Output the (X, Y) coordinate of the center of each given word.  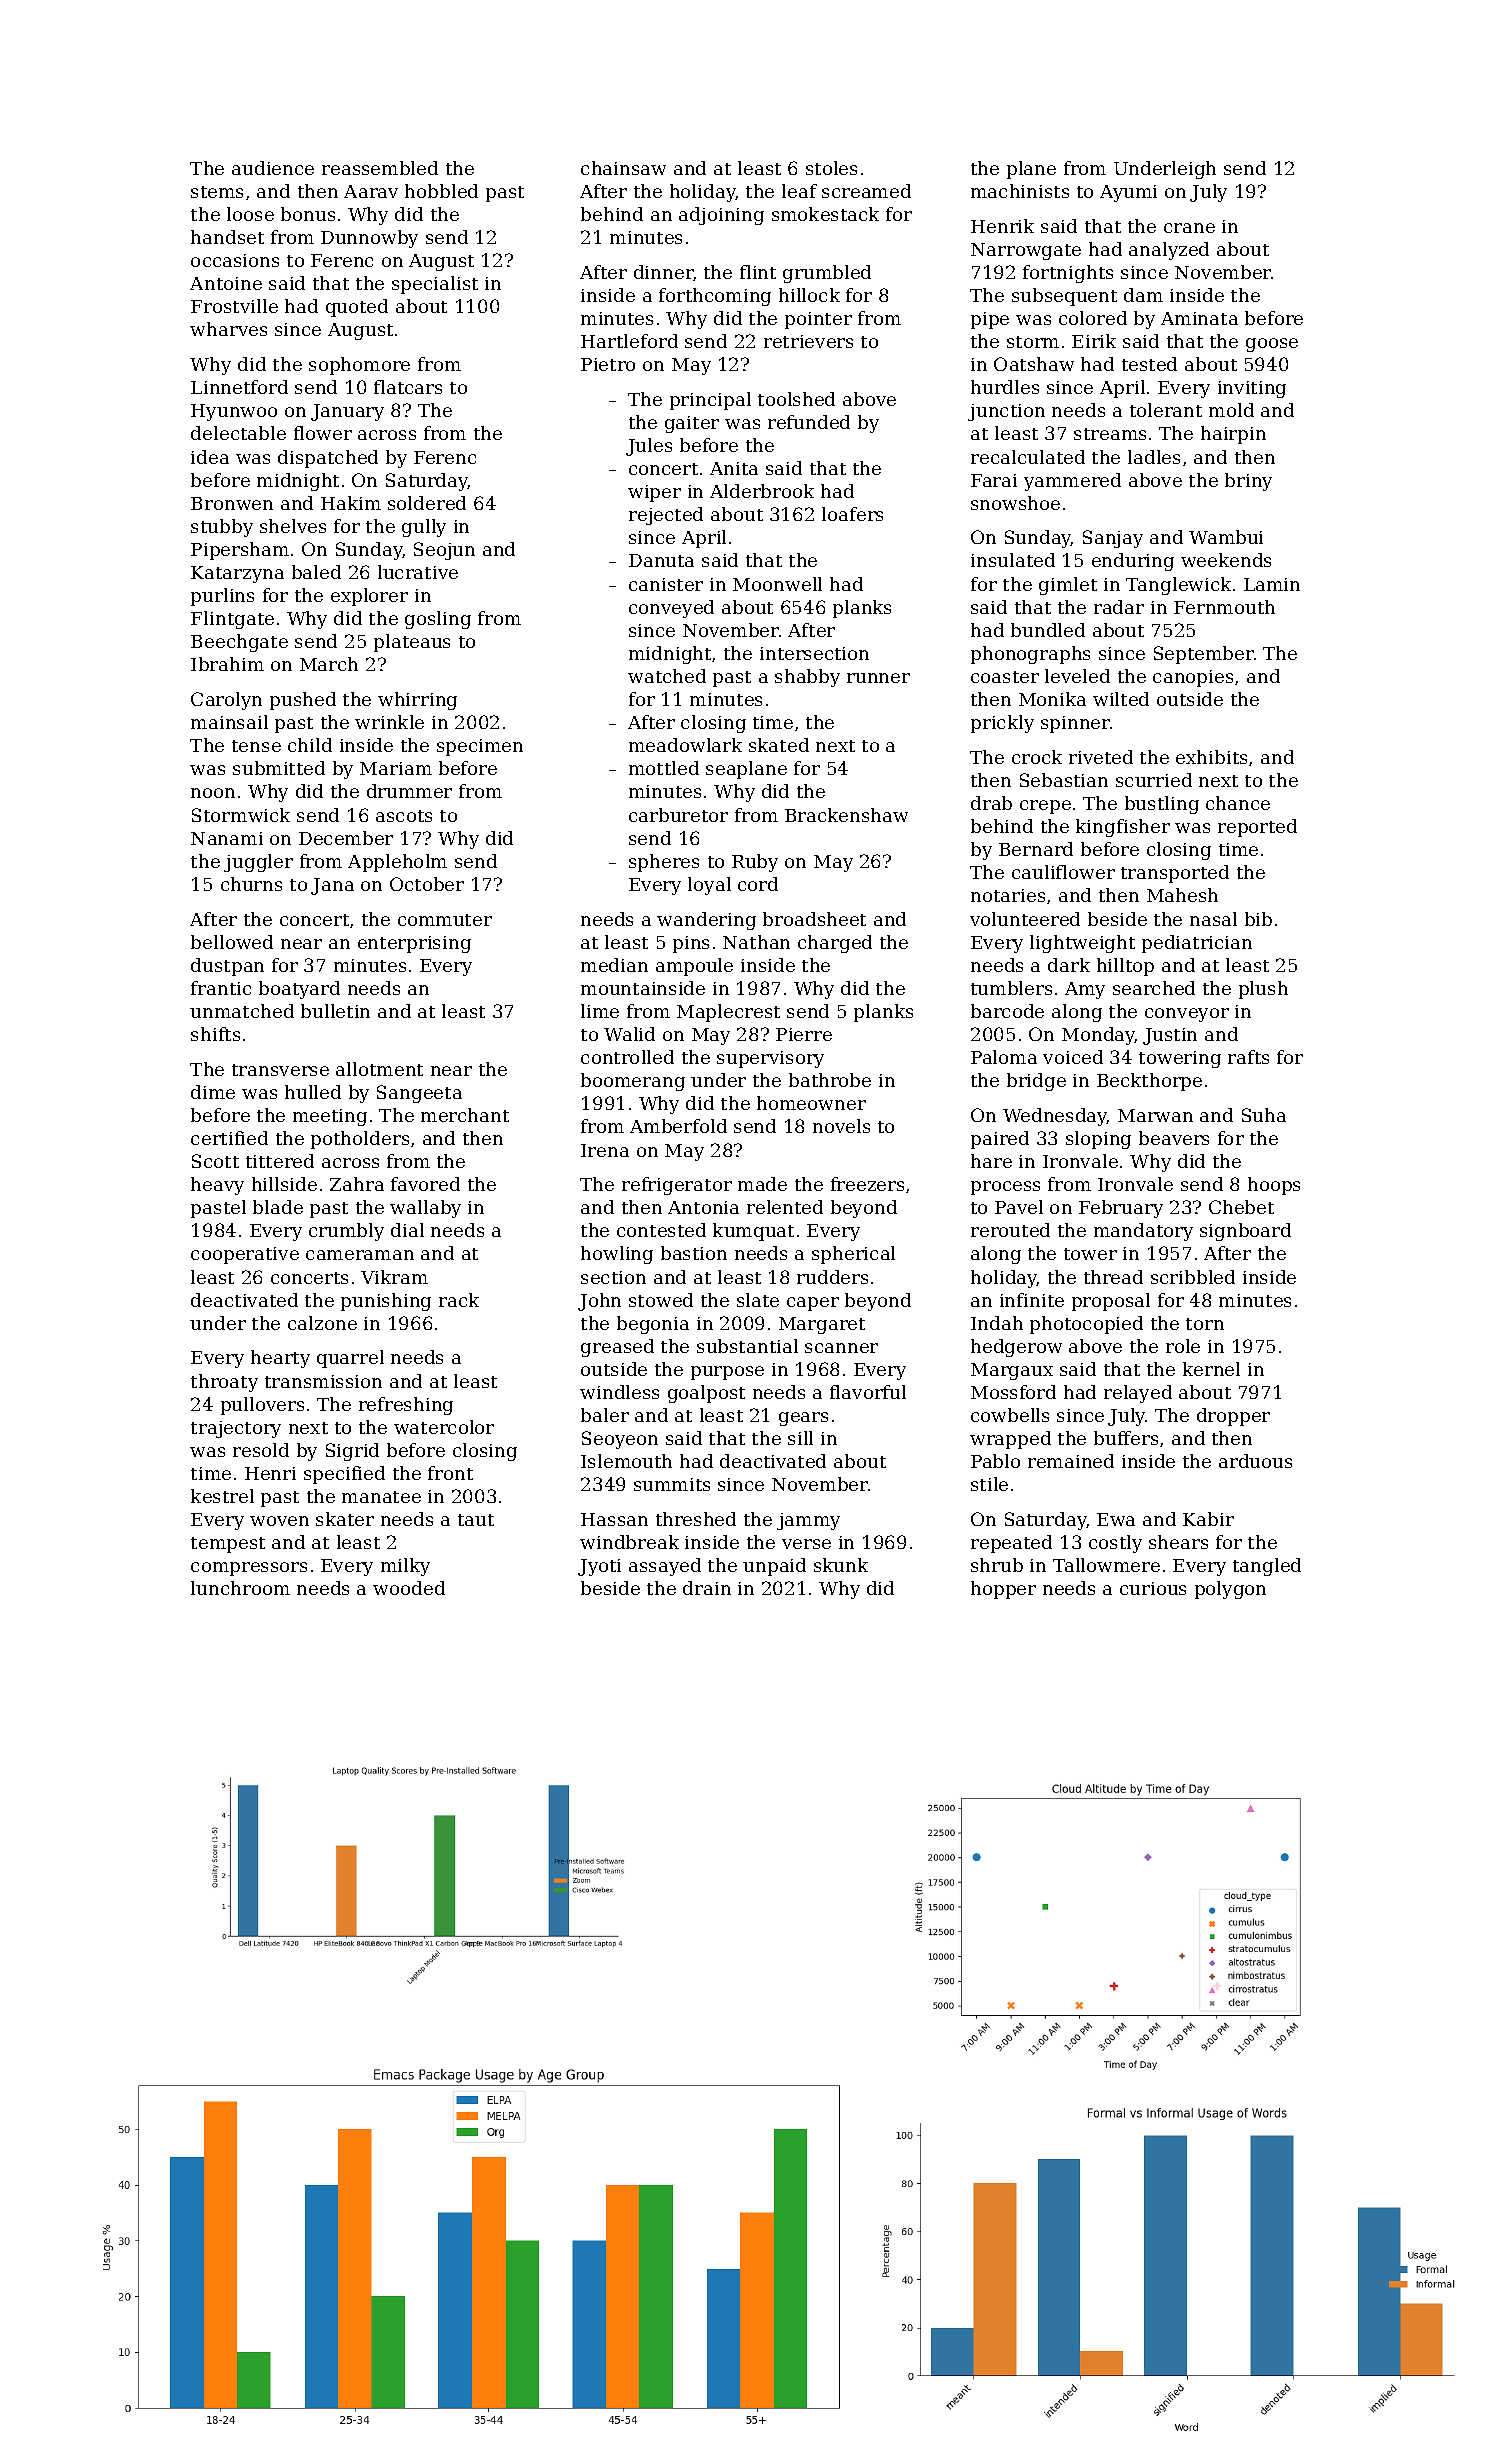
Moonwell (777, 584)
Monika (1052, 699)
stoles (831, 168)
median (614, 965)
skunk (841, 1565)
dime (213, 1092)
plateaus (412, 643)
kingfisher (1123, 828)
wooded (409, 1588)
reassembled (380, 168)
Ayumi (1128, 193)
